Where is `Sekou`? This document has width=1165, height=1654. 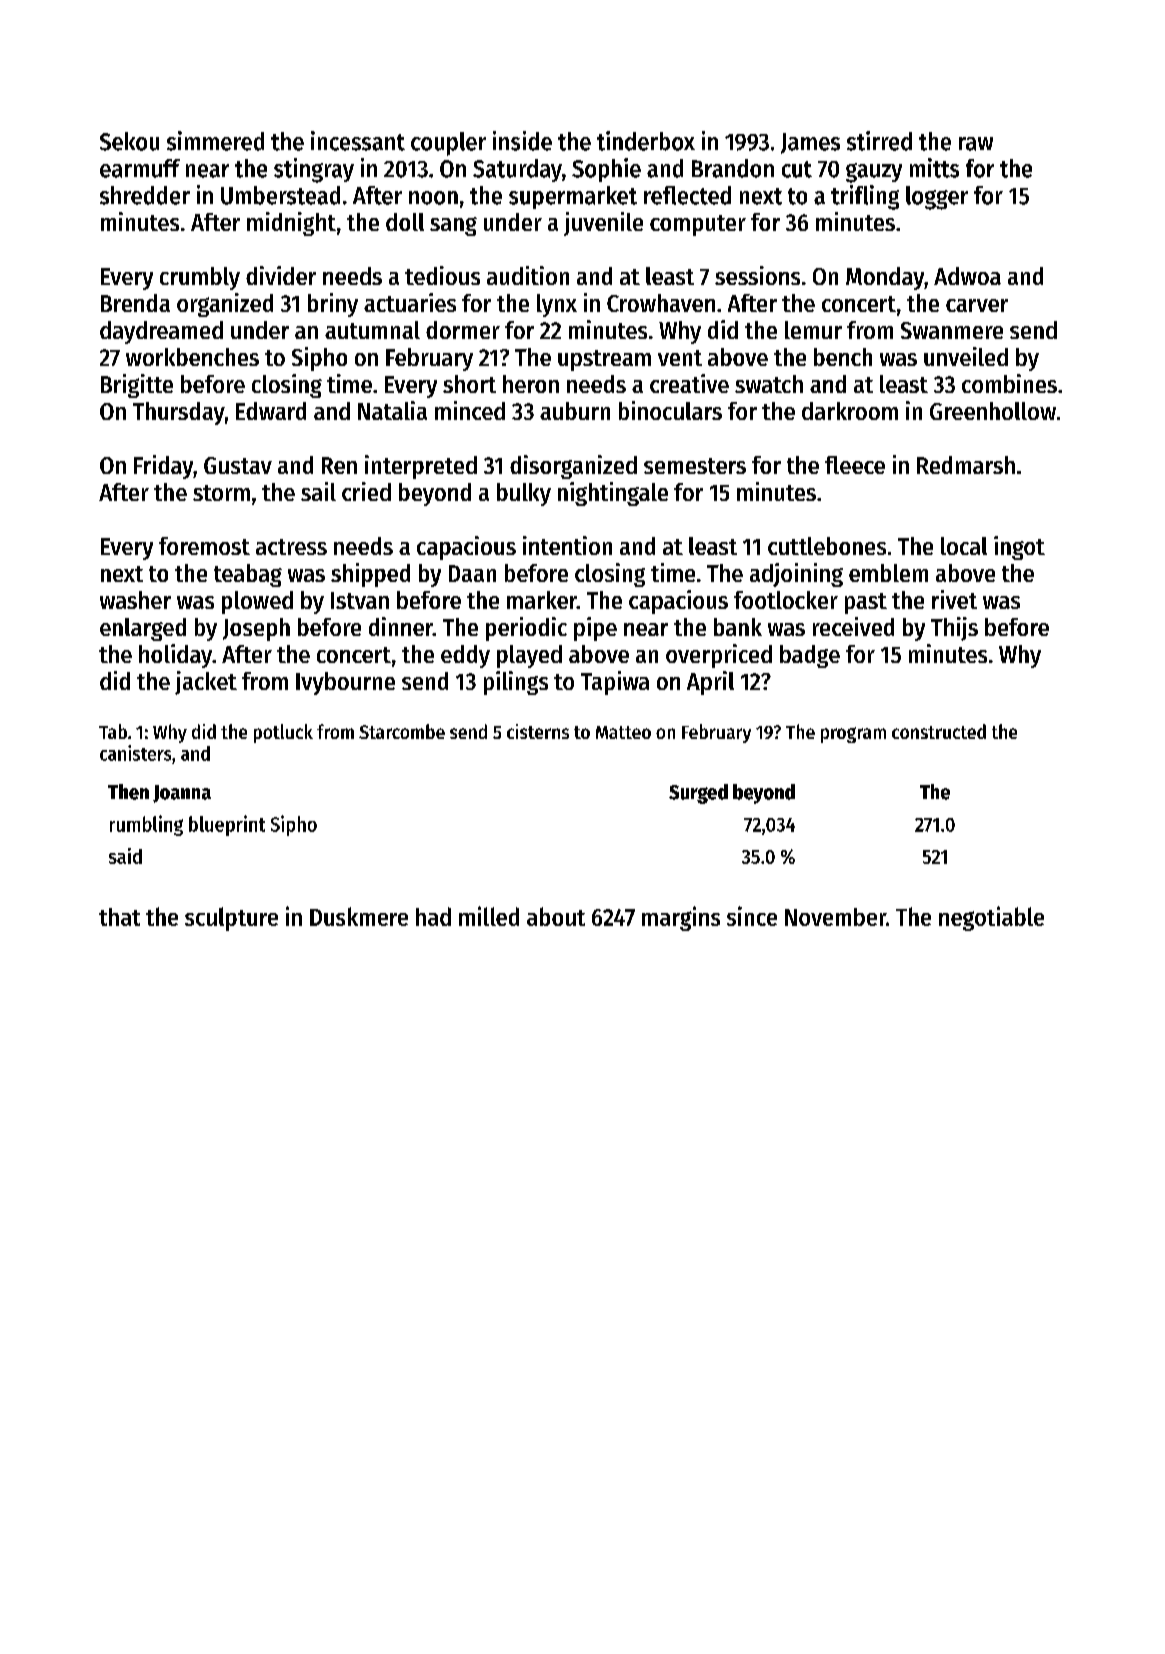
Sekou is located at coordinates (129, 141).
